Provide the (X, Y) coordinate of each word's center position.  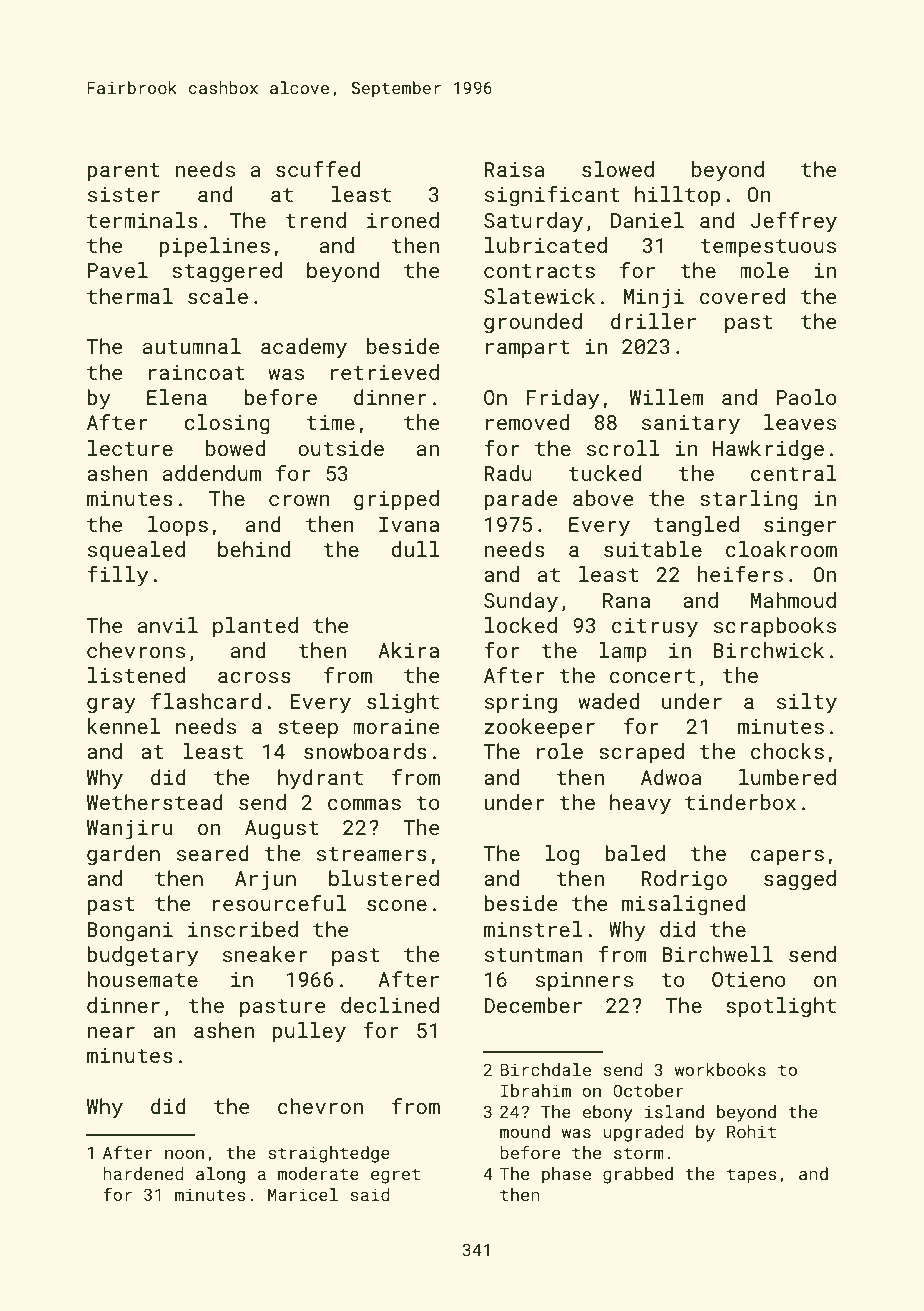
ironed (403, 220)
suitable (653, 549)
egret (395, 1176)
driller (653, 321)
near (111, 1032)
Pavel (118, 270)
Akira (408, 650)
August (281, 830)
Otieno (749, 979)
